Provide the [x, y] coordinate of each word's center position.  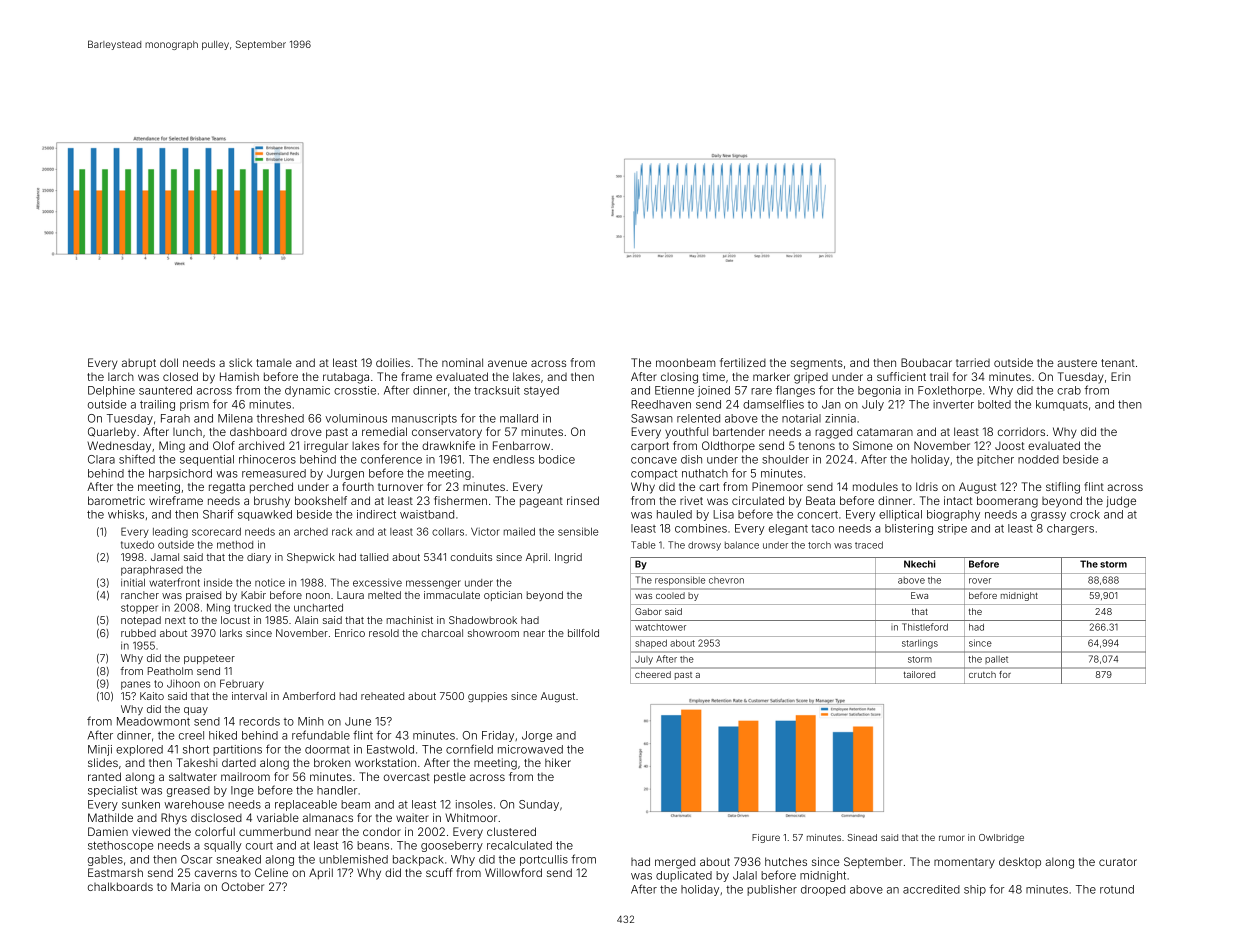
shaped [651, 644]
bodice [557, 459]
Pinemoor [777, 486]
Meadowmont [153, 721]
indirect [376, 514]
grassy [1048, 516]
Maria [185, 886]
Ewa [919, 595]
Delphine [111, 391]
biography [953, 515]
